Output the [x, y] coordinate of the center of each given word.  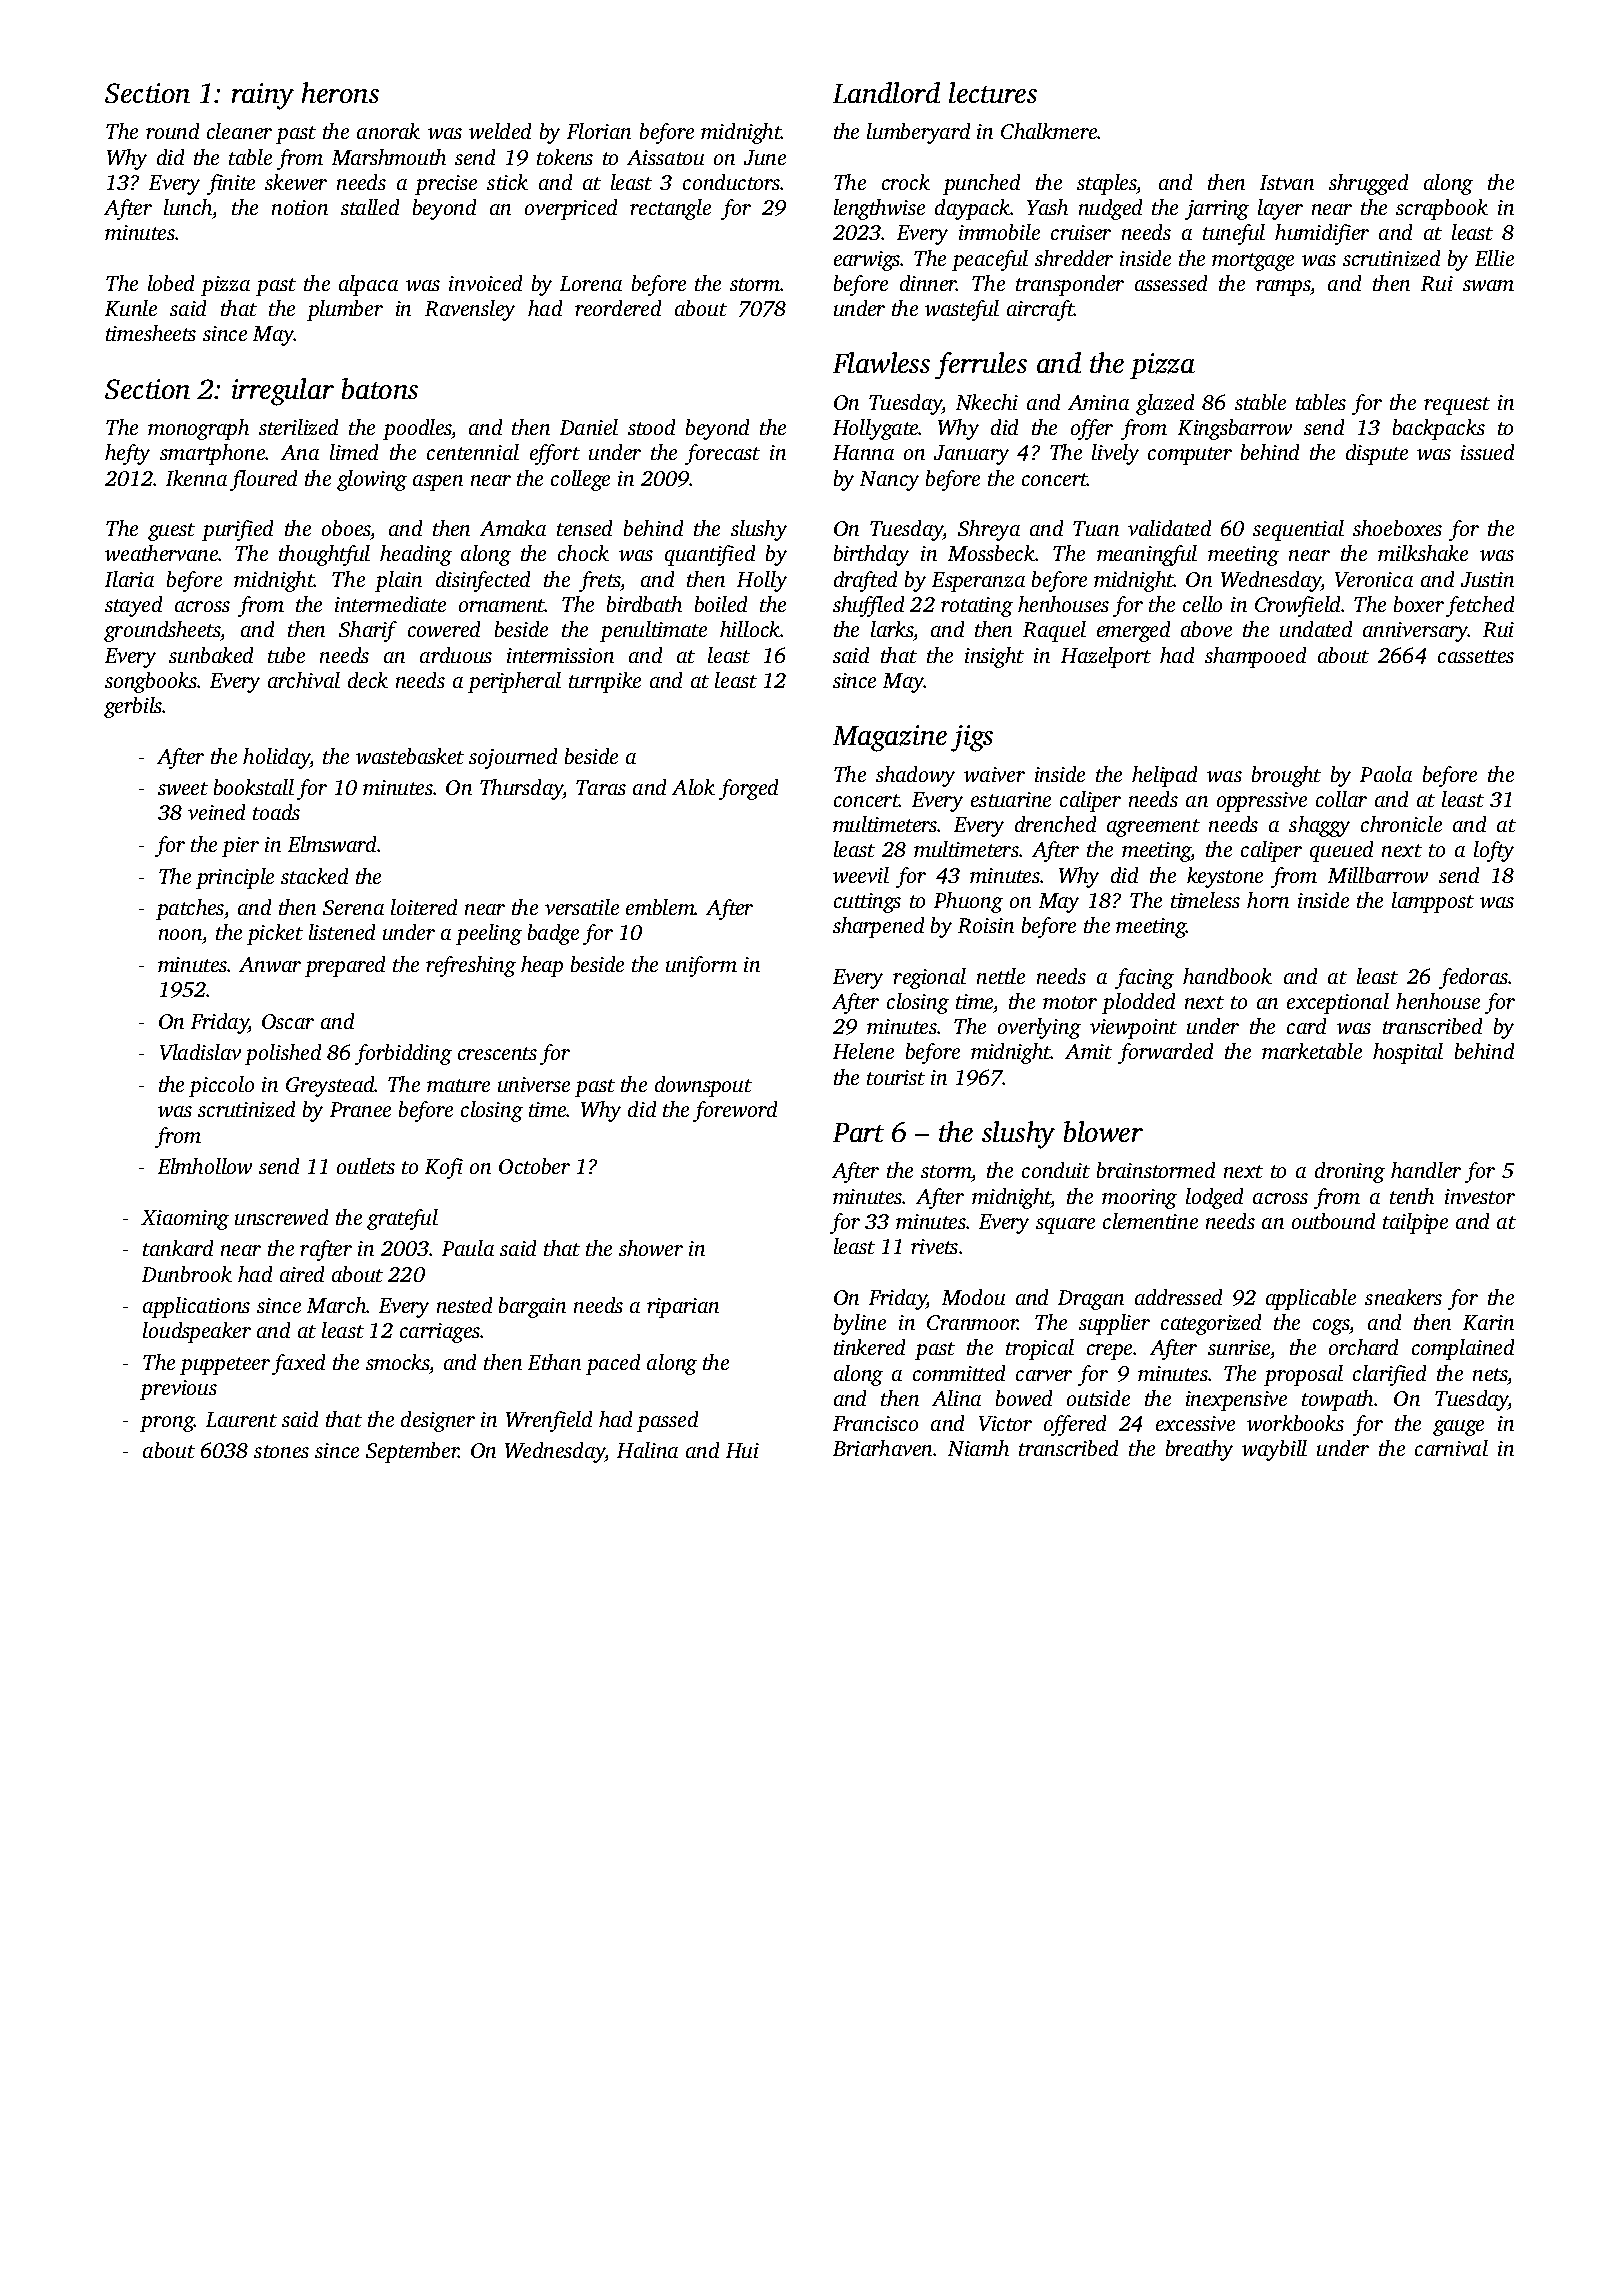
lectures [993, 92]
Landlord [886, 92]
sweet [183, 788]
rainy [263, 96]
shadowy [915, 776]
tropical [1040, 1349]
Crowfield [1298, 606]
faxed [298, 1364]
